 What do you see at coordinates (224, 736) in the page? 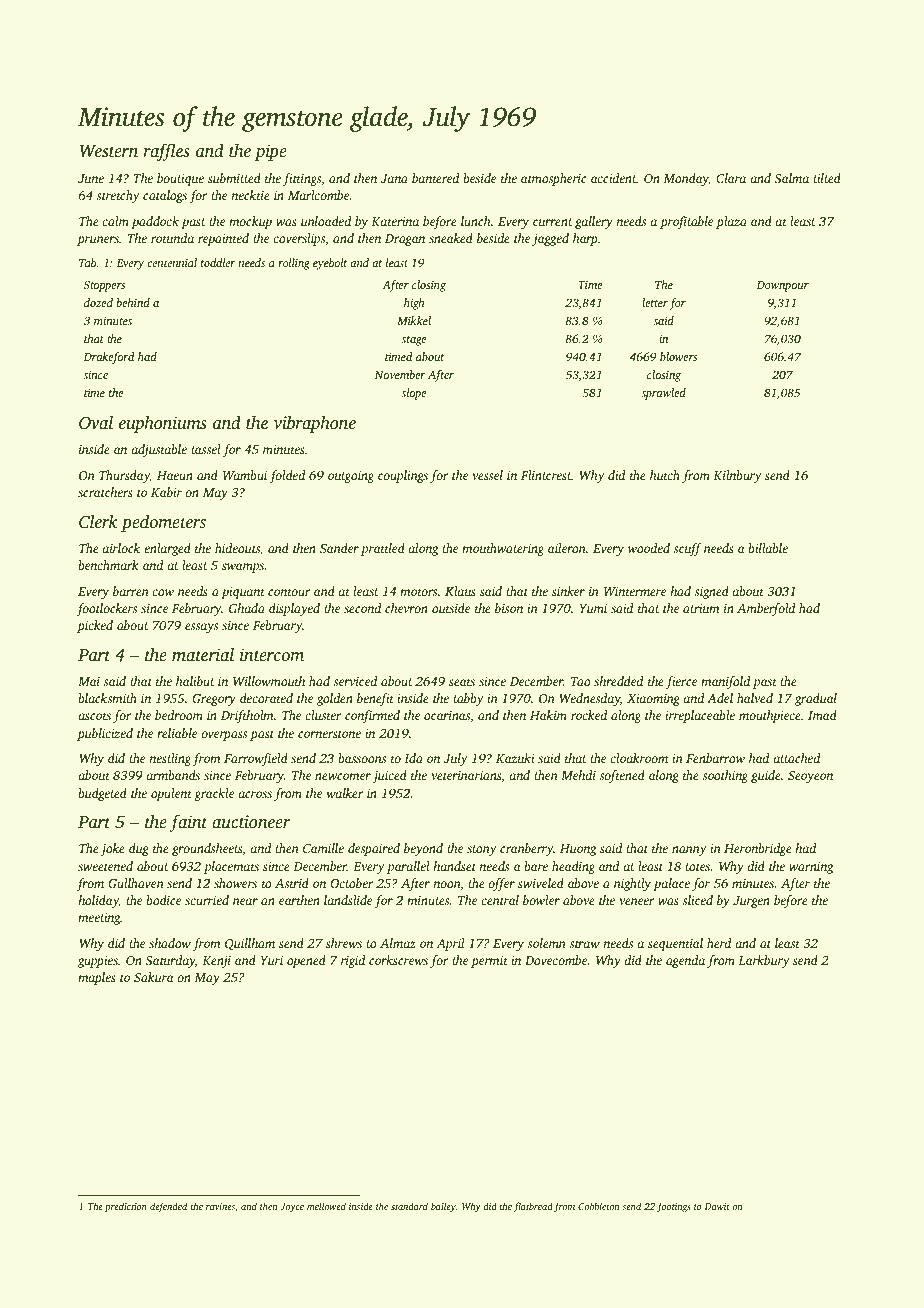
I see `overpass` at bounding box center [224, 736].
